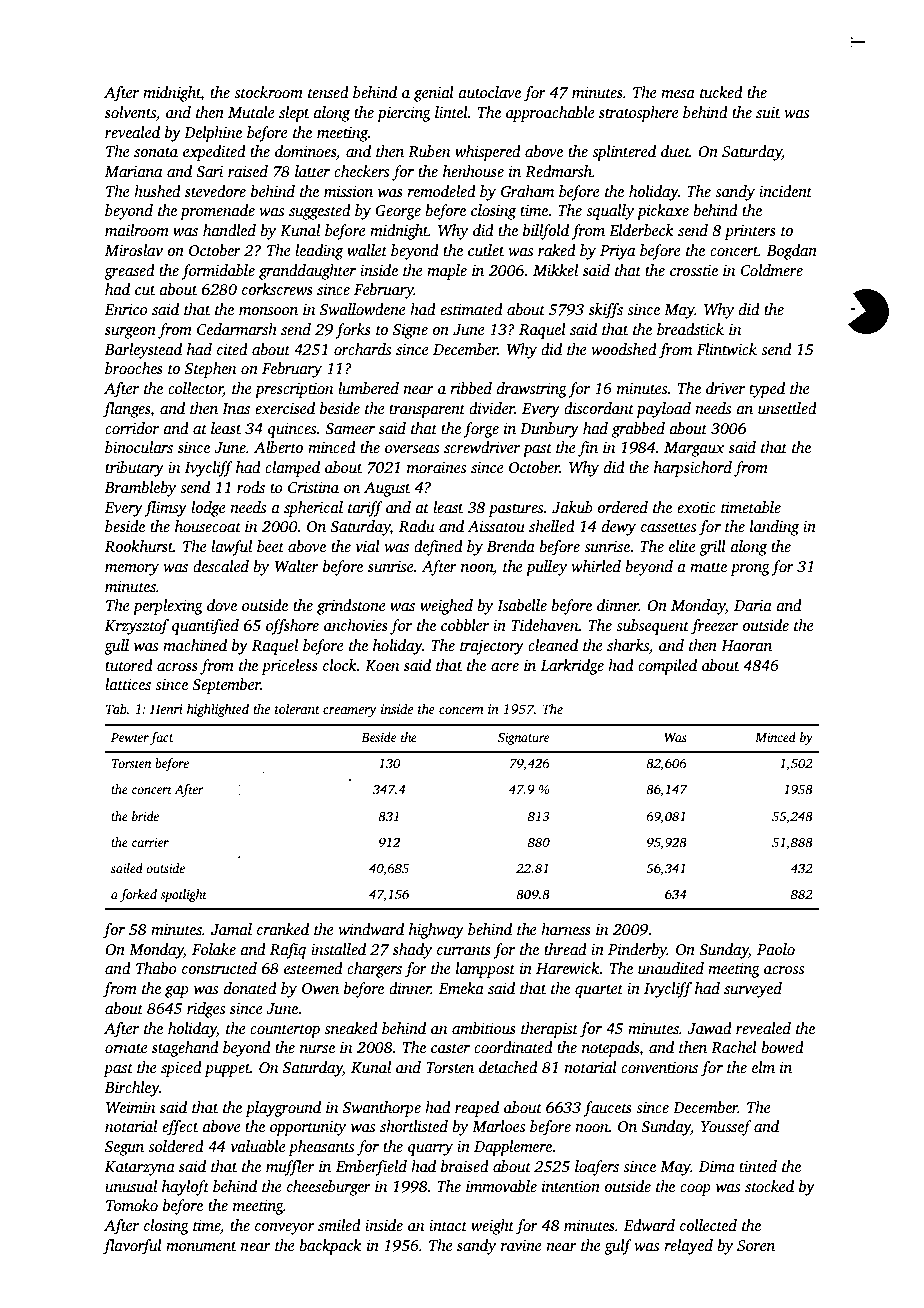 This screenshot has height=1308, width=924. What do you see at coordinates (124, 1148) in the screenshot?
I see `Segun` at bounding box center [124, 1148].
